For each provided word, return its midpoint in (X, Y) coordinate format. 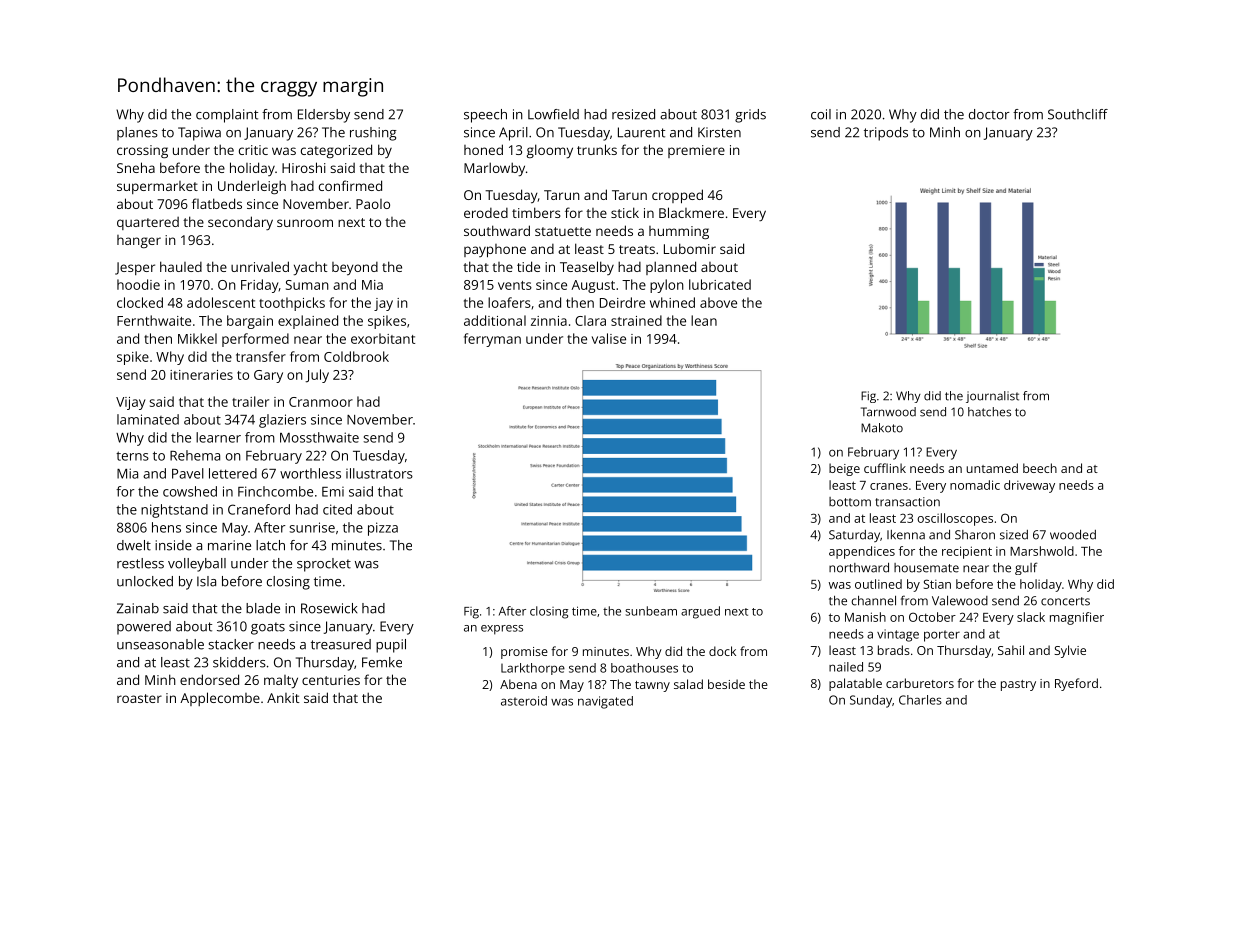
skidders (239, 662)
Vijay (131, 403)
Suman (307, 285)
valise (609, 338)
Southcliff (1078, 114)
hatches (989, 412)
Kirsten (719, 132)
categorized (336, 151)
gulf (1026, 568)
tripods (886, 134)
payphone (495, 251)
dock (722, 651)
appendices (862, 552)
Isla (206, 581)
